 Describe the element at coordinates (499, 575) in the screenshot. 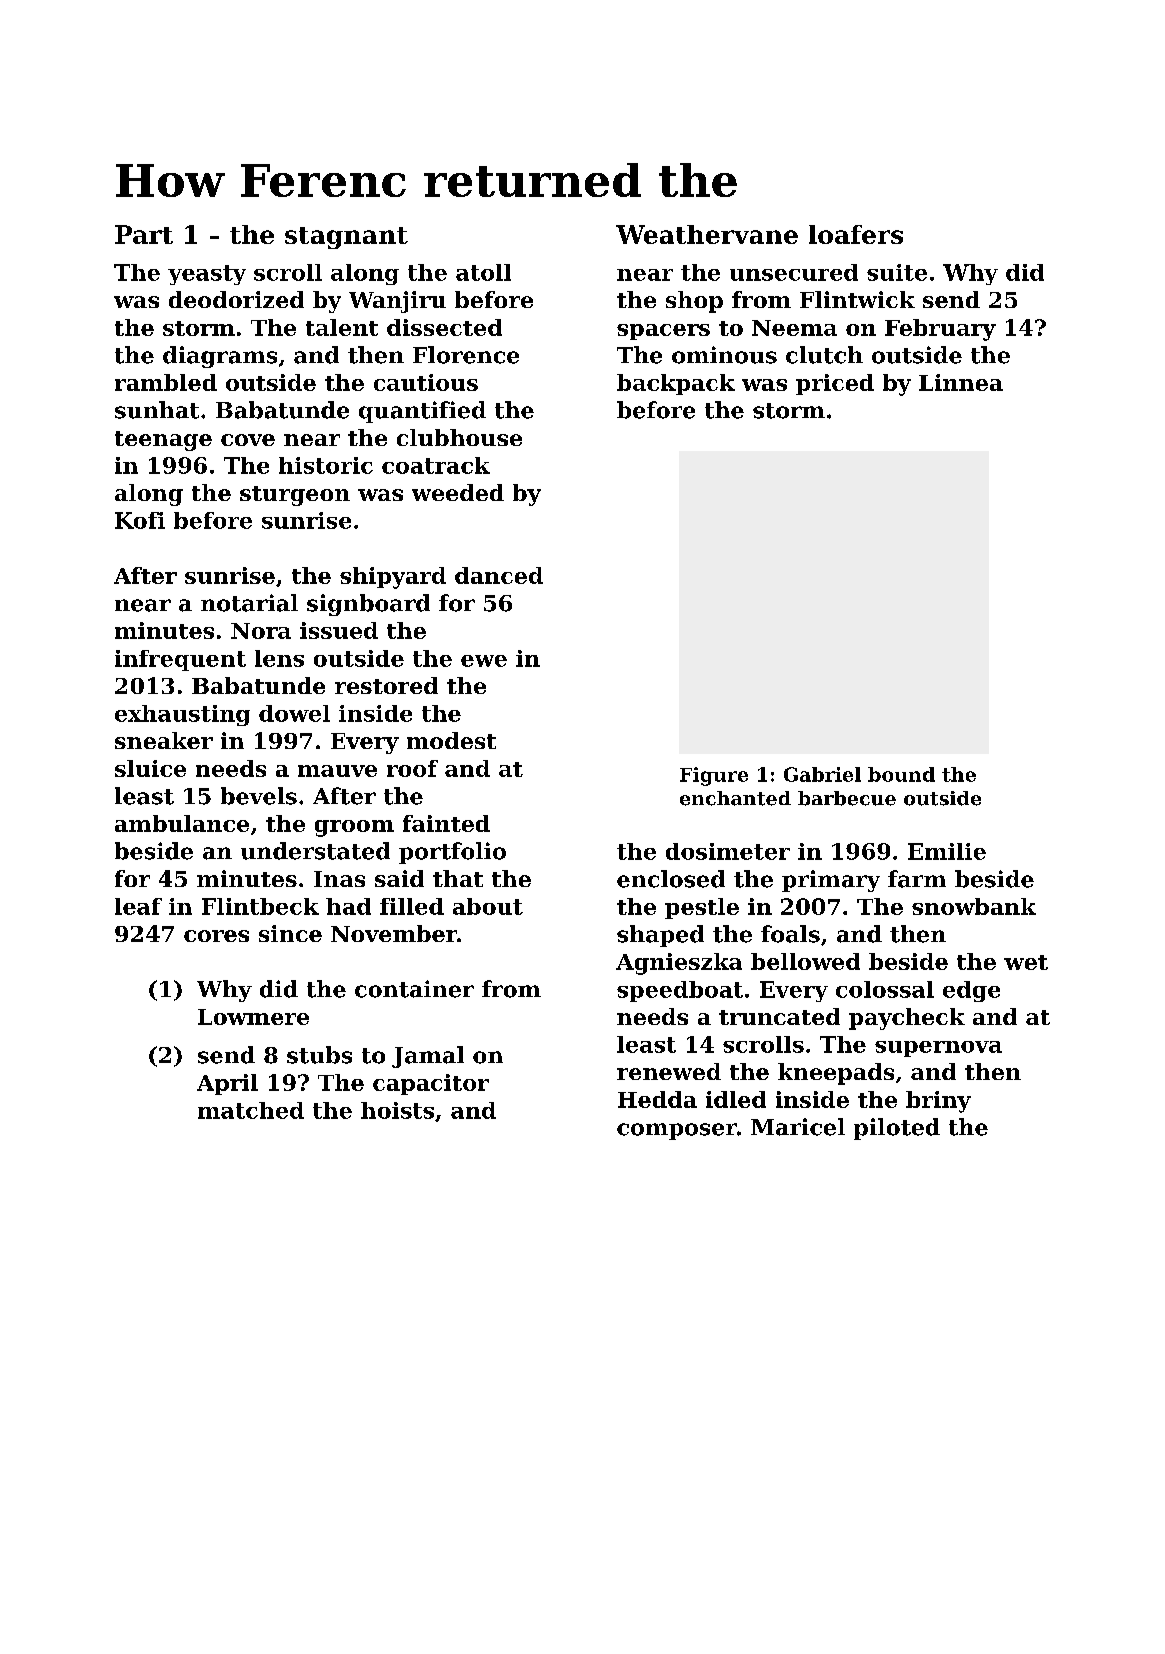

I see `danced` at that location.
